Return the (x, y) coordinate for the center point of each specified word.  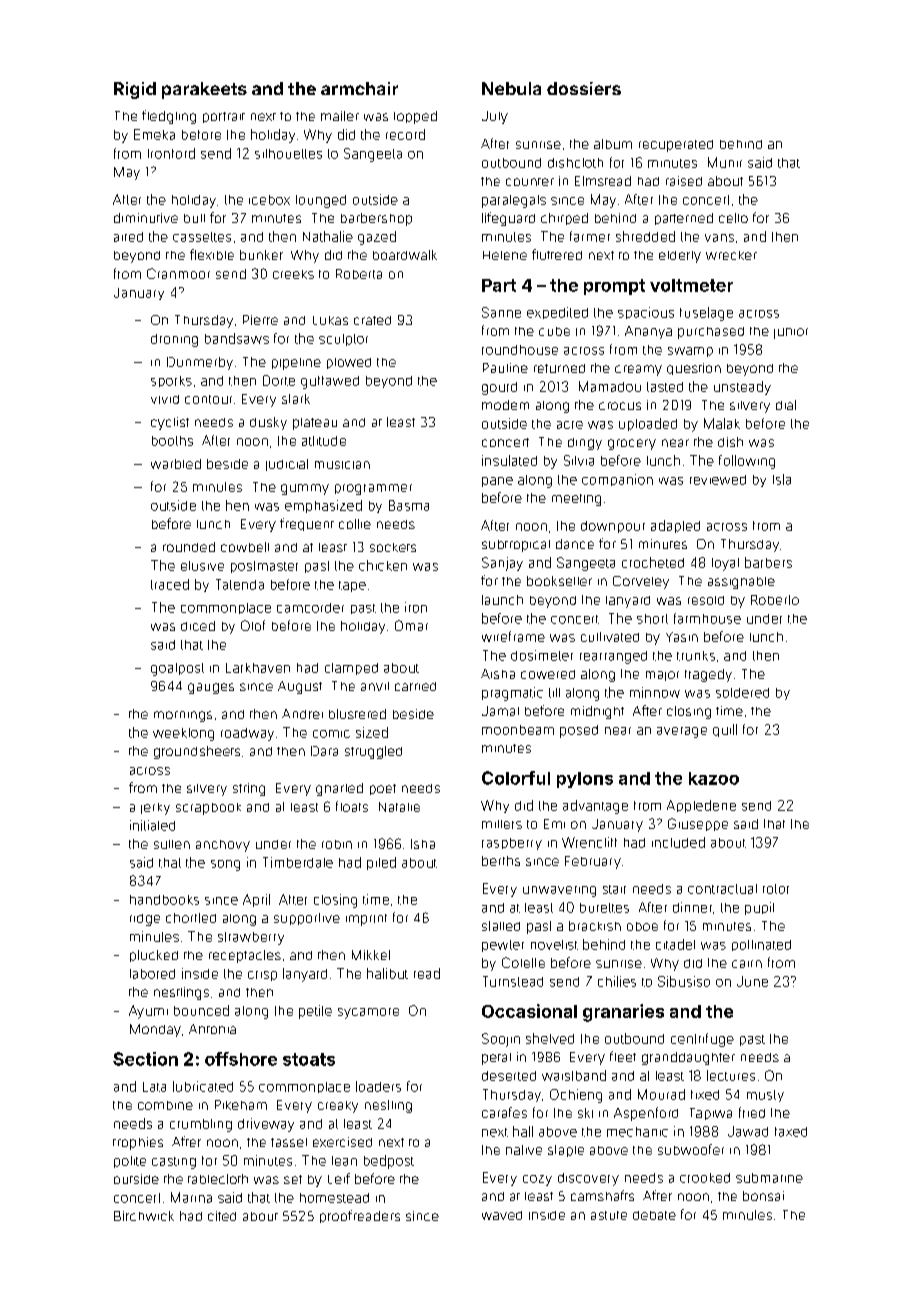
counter (530, 182)
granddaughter (688, 1058)
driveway (266, 1125)
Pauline (505, 368)
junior (791, 333)
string (249, 789)
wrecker (731, 255)
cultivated (610, 637)
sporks (171, 381)
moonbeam (518, 730)
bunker (261, 255)
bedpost (389, 1162)
